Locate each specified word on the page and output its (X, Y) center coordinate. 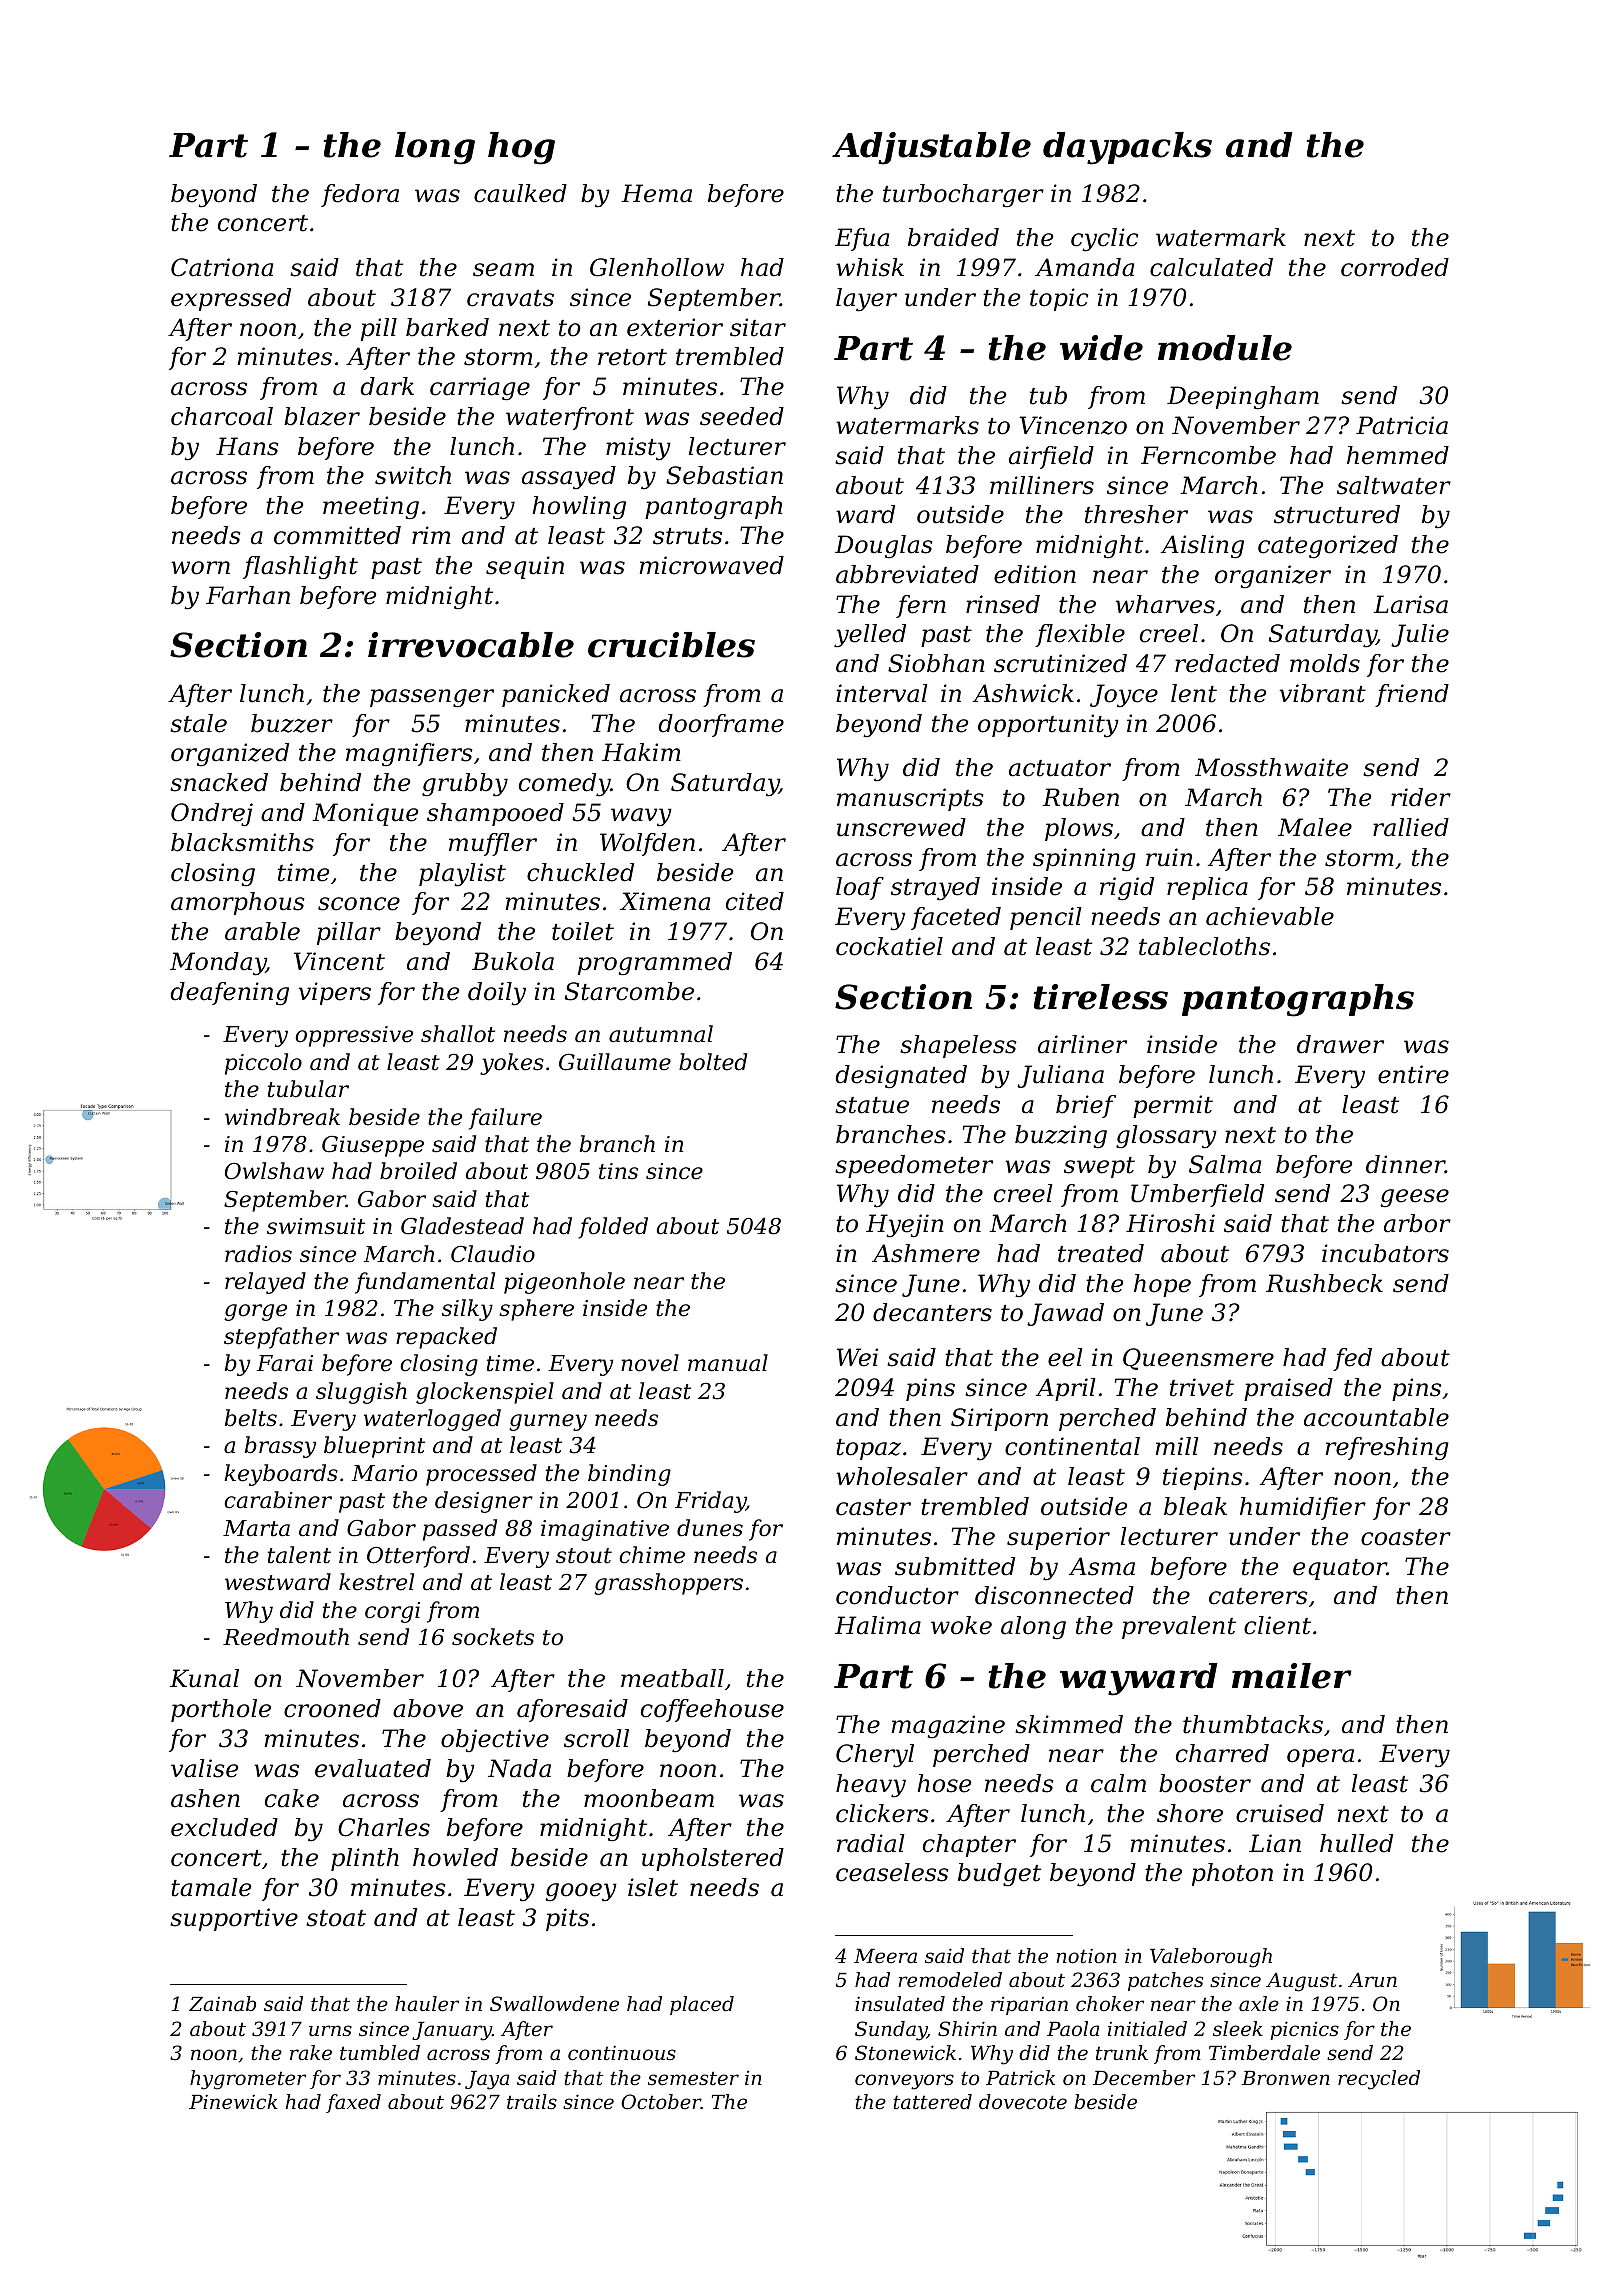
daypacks (1127, 148)
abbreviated (907, 574)
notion (1086, 1956)
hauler (427, 2004)
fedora (360, 195)
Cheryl (875, 1756)
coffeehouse (712, 1710)
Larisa (1410, 604)
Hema (656, 193)
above (428, 1708)
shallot (458, 1034)
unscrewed (901, 827)
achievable (1270, 916)
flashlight (300, 567)
